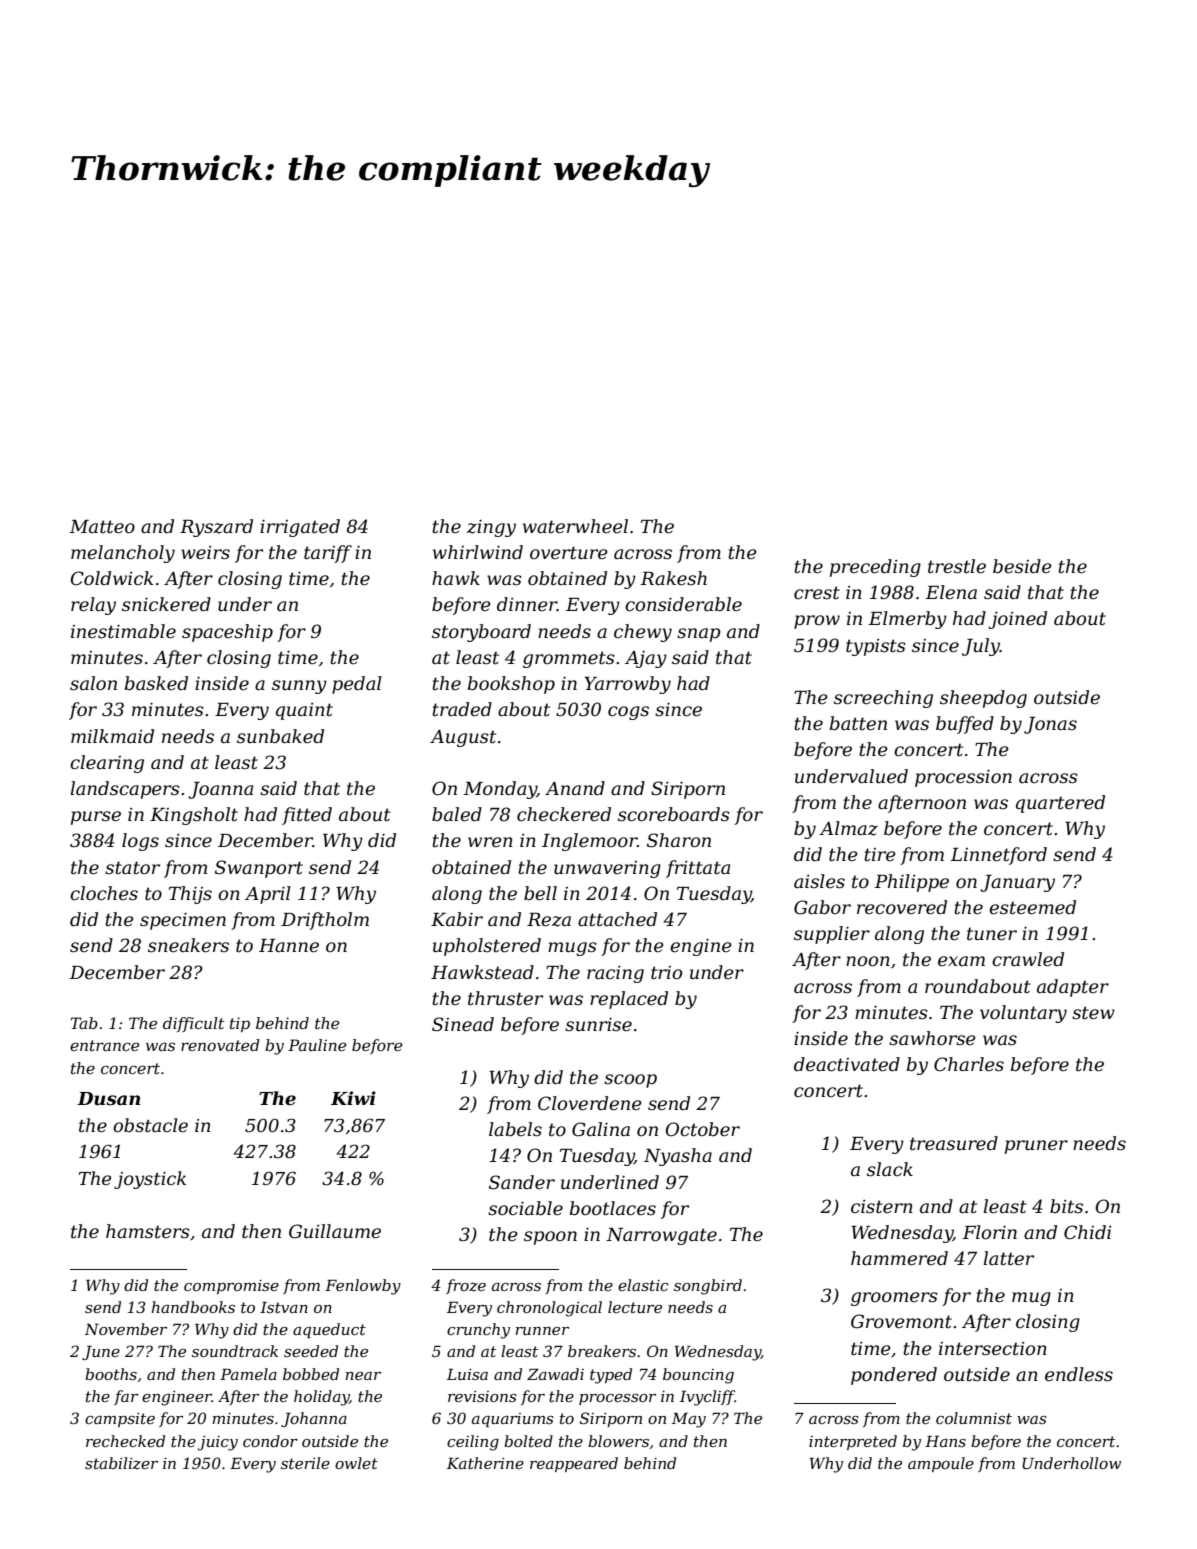 Image resolution: width=1197 pixels, height=1549 pixels. I want to click on wren, so click(490, 842).
